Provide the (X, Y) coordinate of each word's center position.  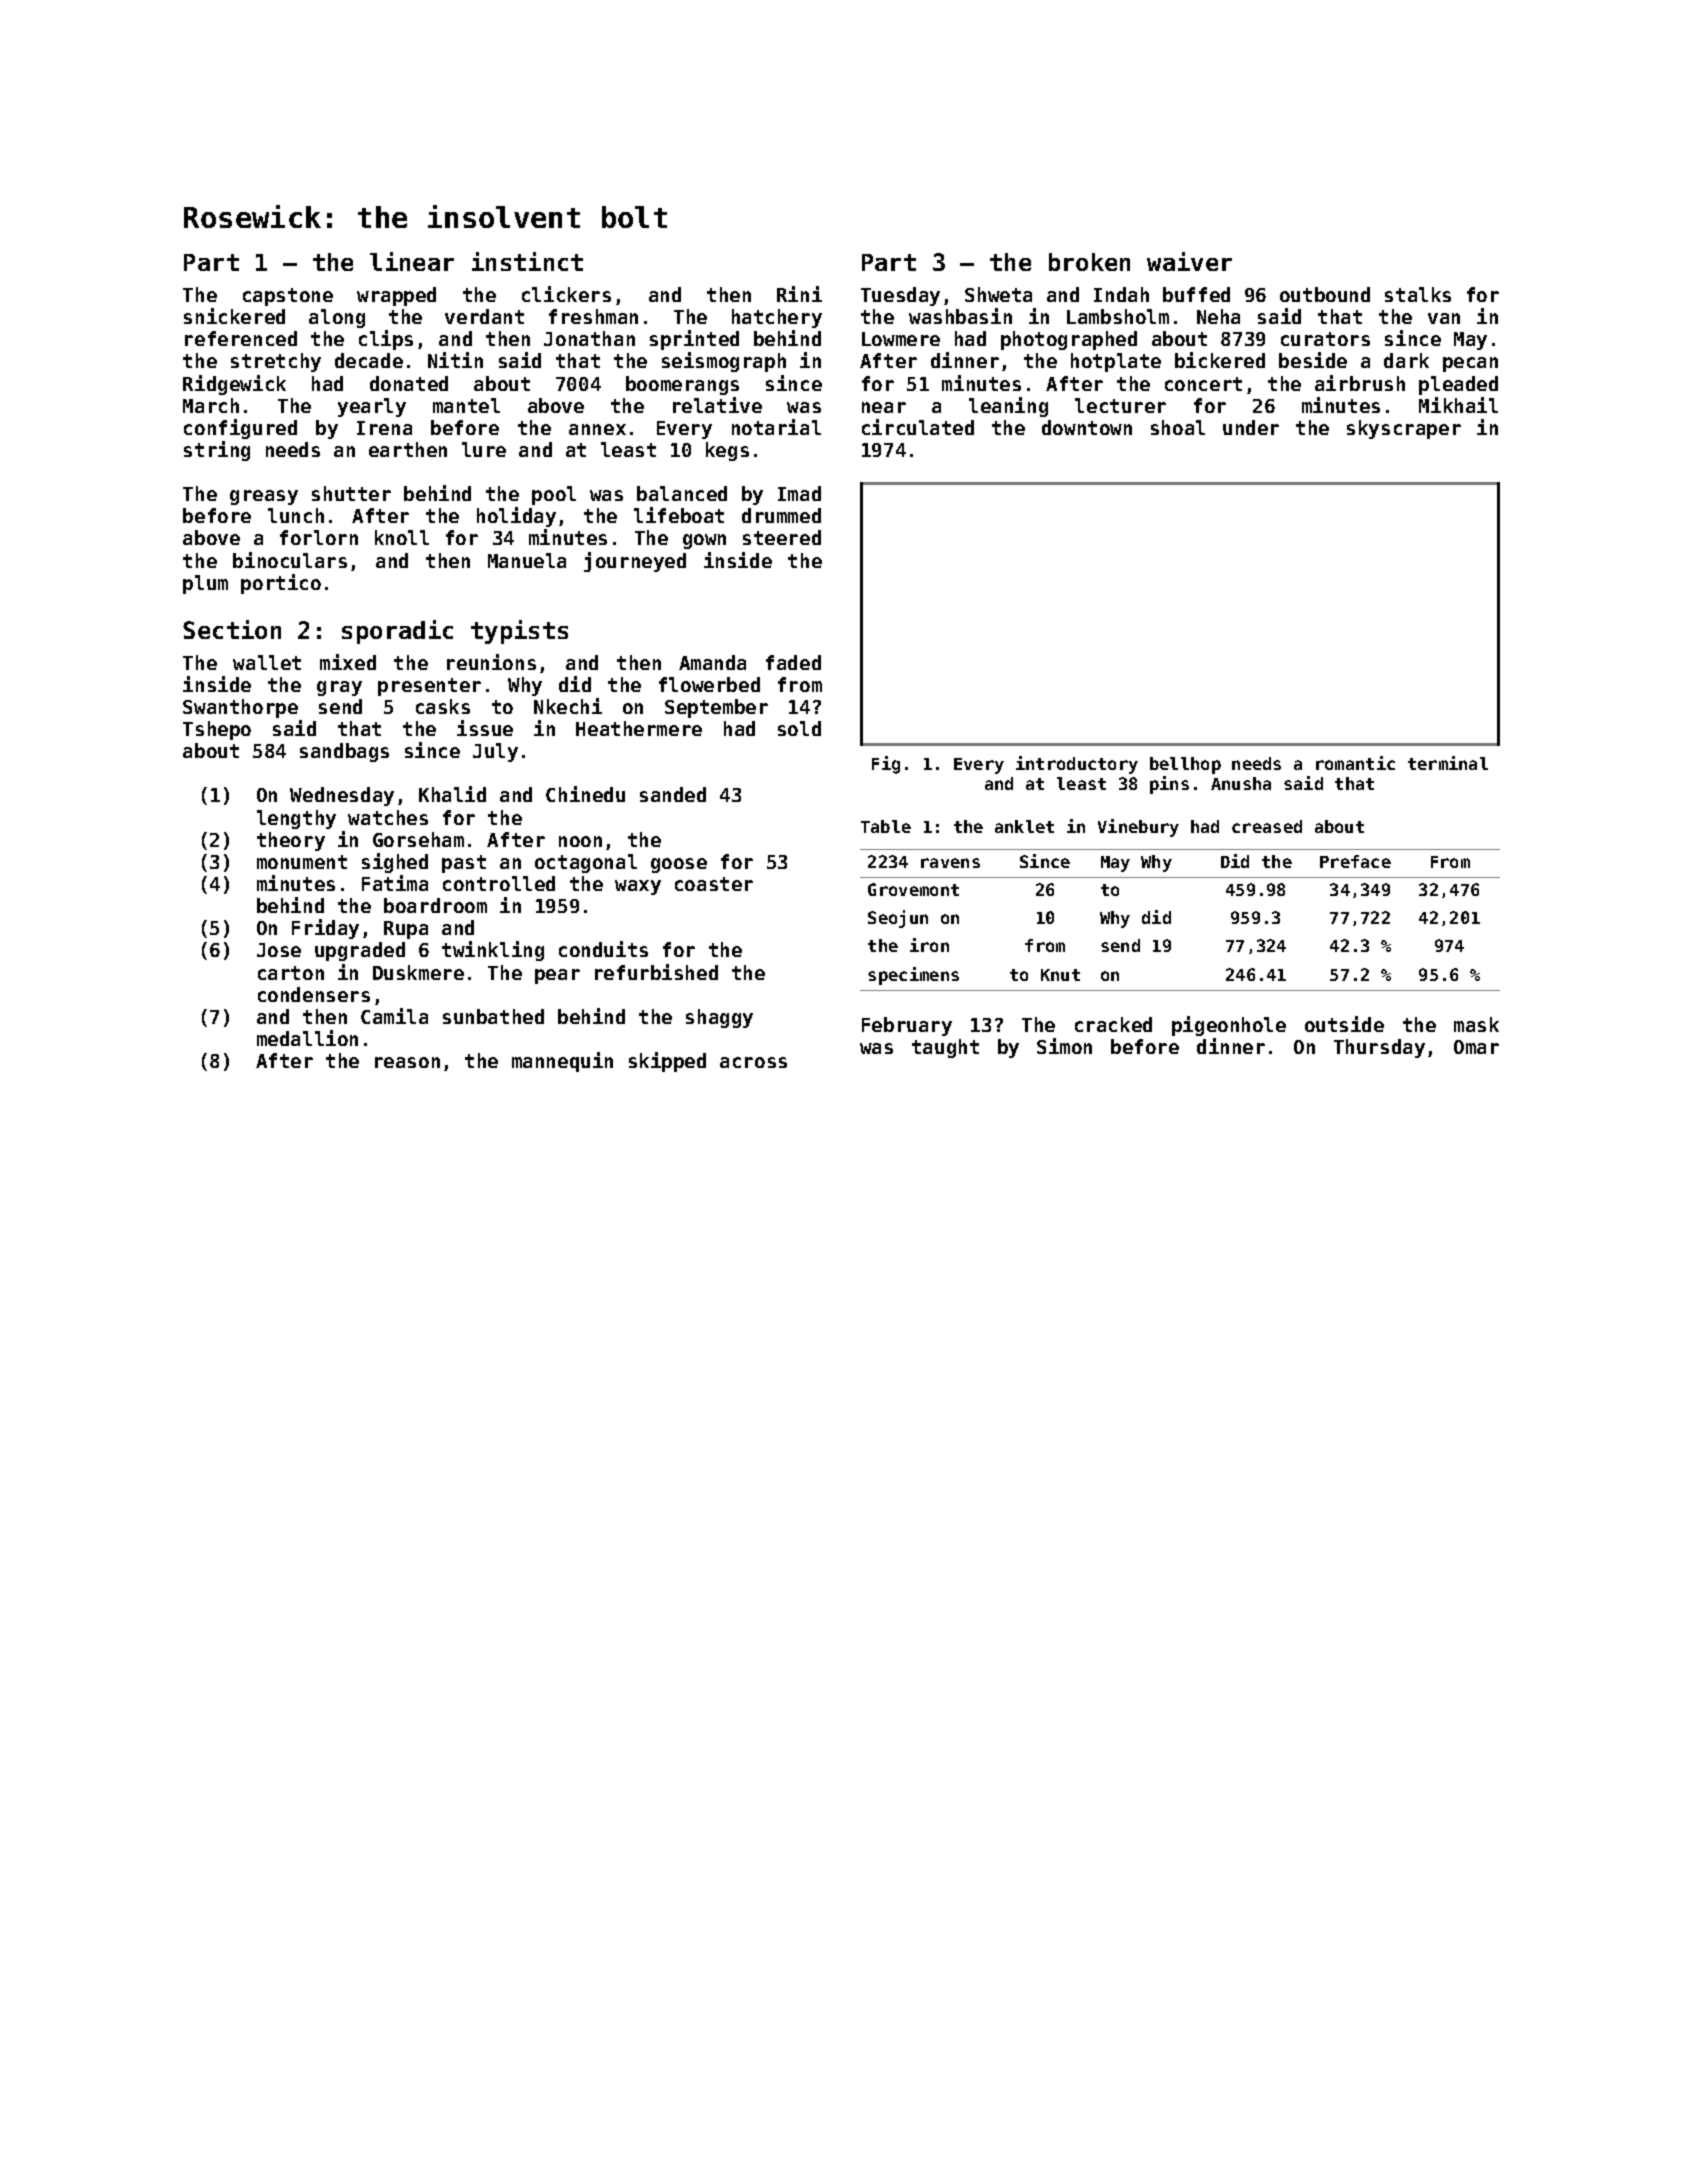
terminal (1448, 763)
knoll (402, 537)
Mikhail (1458, 405)
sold (799, 728)
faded (793, 662)
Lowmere (901, 339)
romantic (1355, 763)
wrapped (396, 296)
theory (291, 841)
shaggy (719, 1018)
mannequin (562, 1062)
